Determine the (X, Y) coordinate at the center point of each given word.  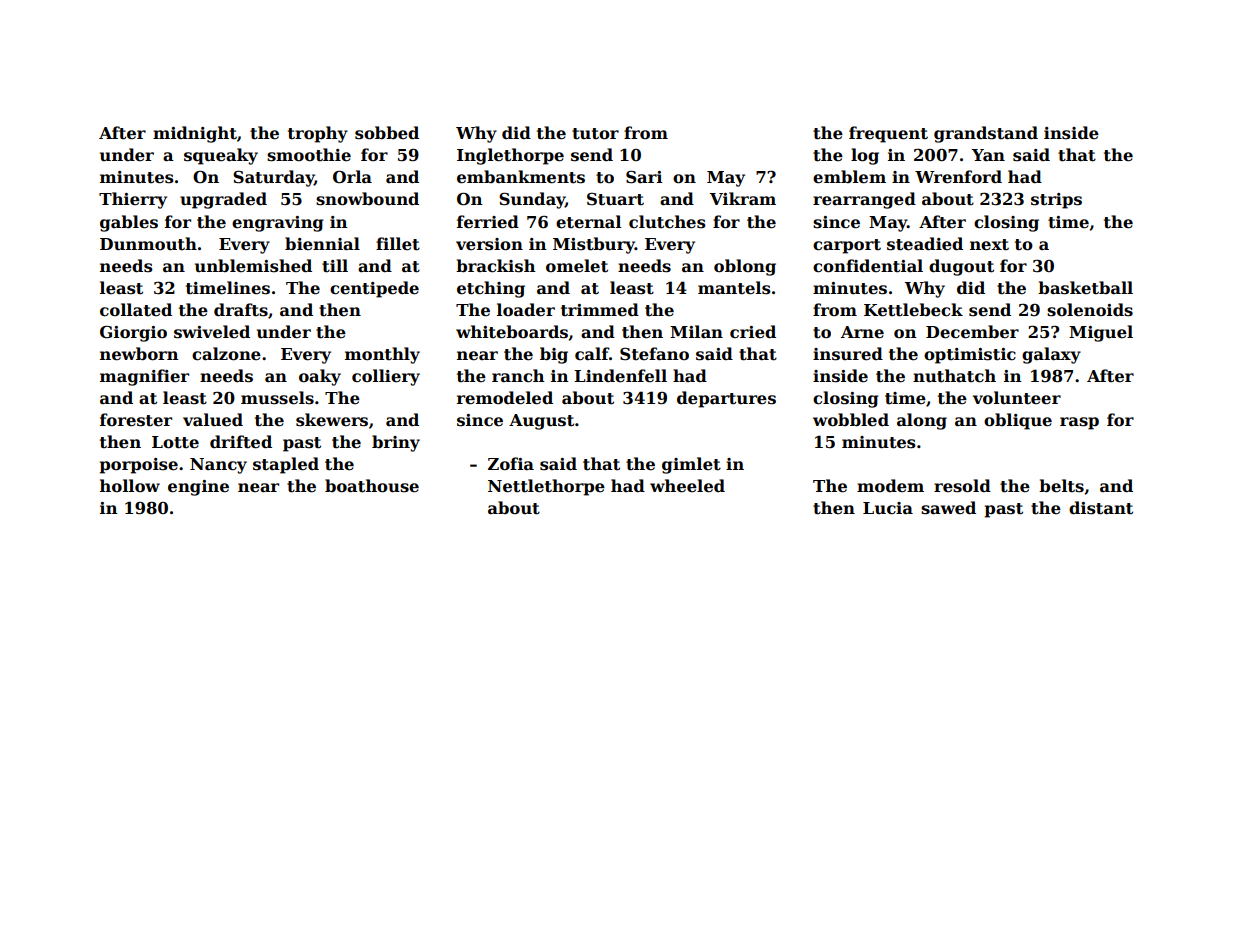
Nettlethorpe (546, 487)
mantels (734, 288)
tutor (595, 134)
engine (198, 488)
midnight (195, 134)
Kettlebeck (913, 310)
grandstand (986, 134)
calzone (226, 354)
